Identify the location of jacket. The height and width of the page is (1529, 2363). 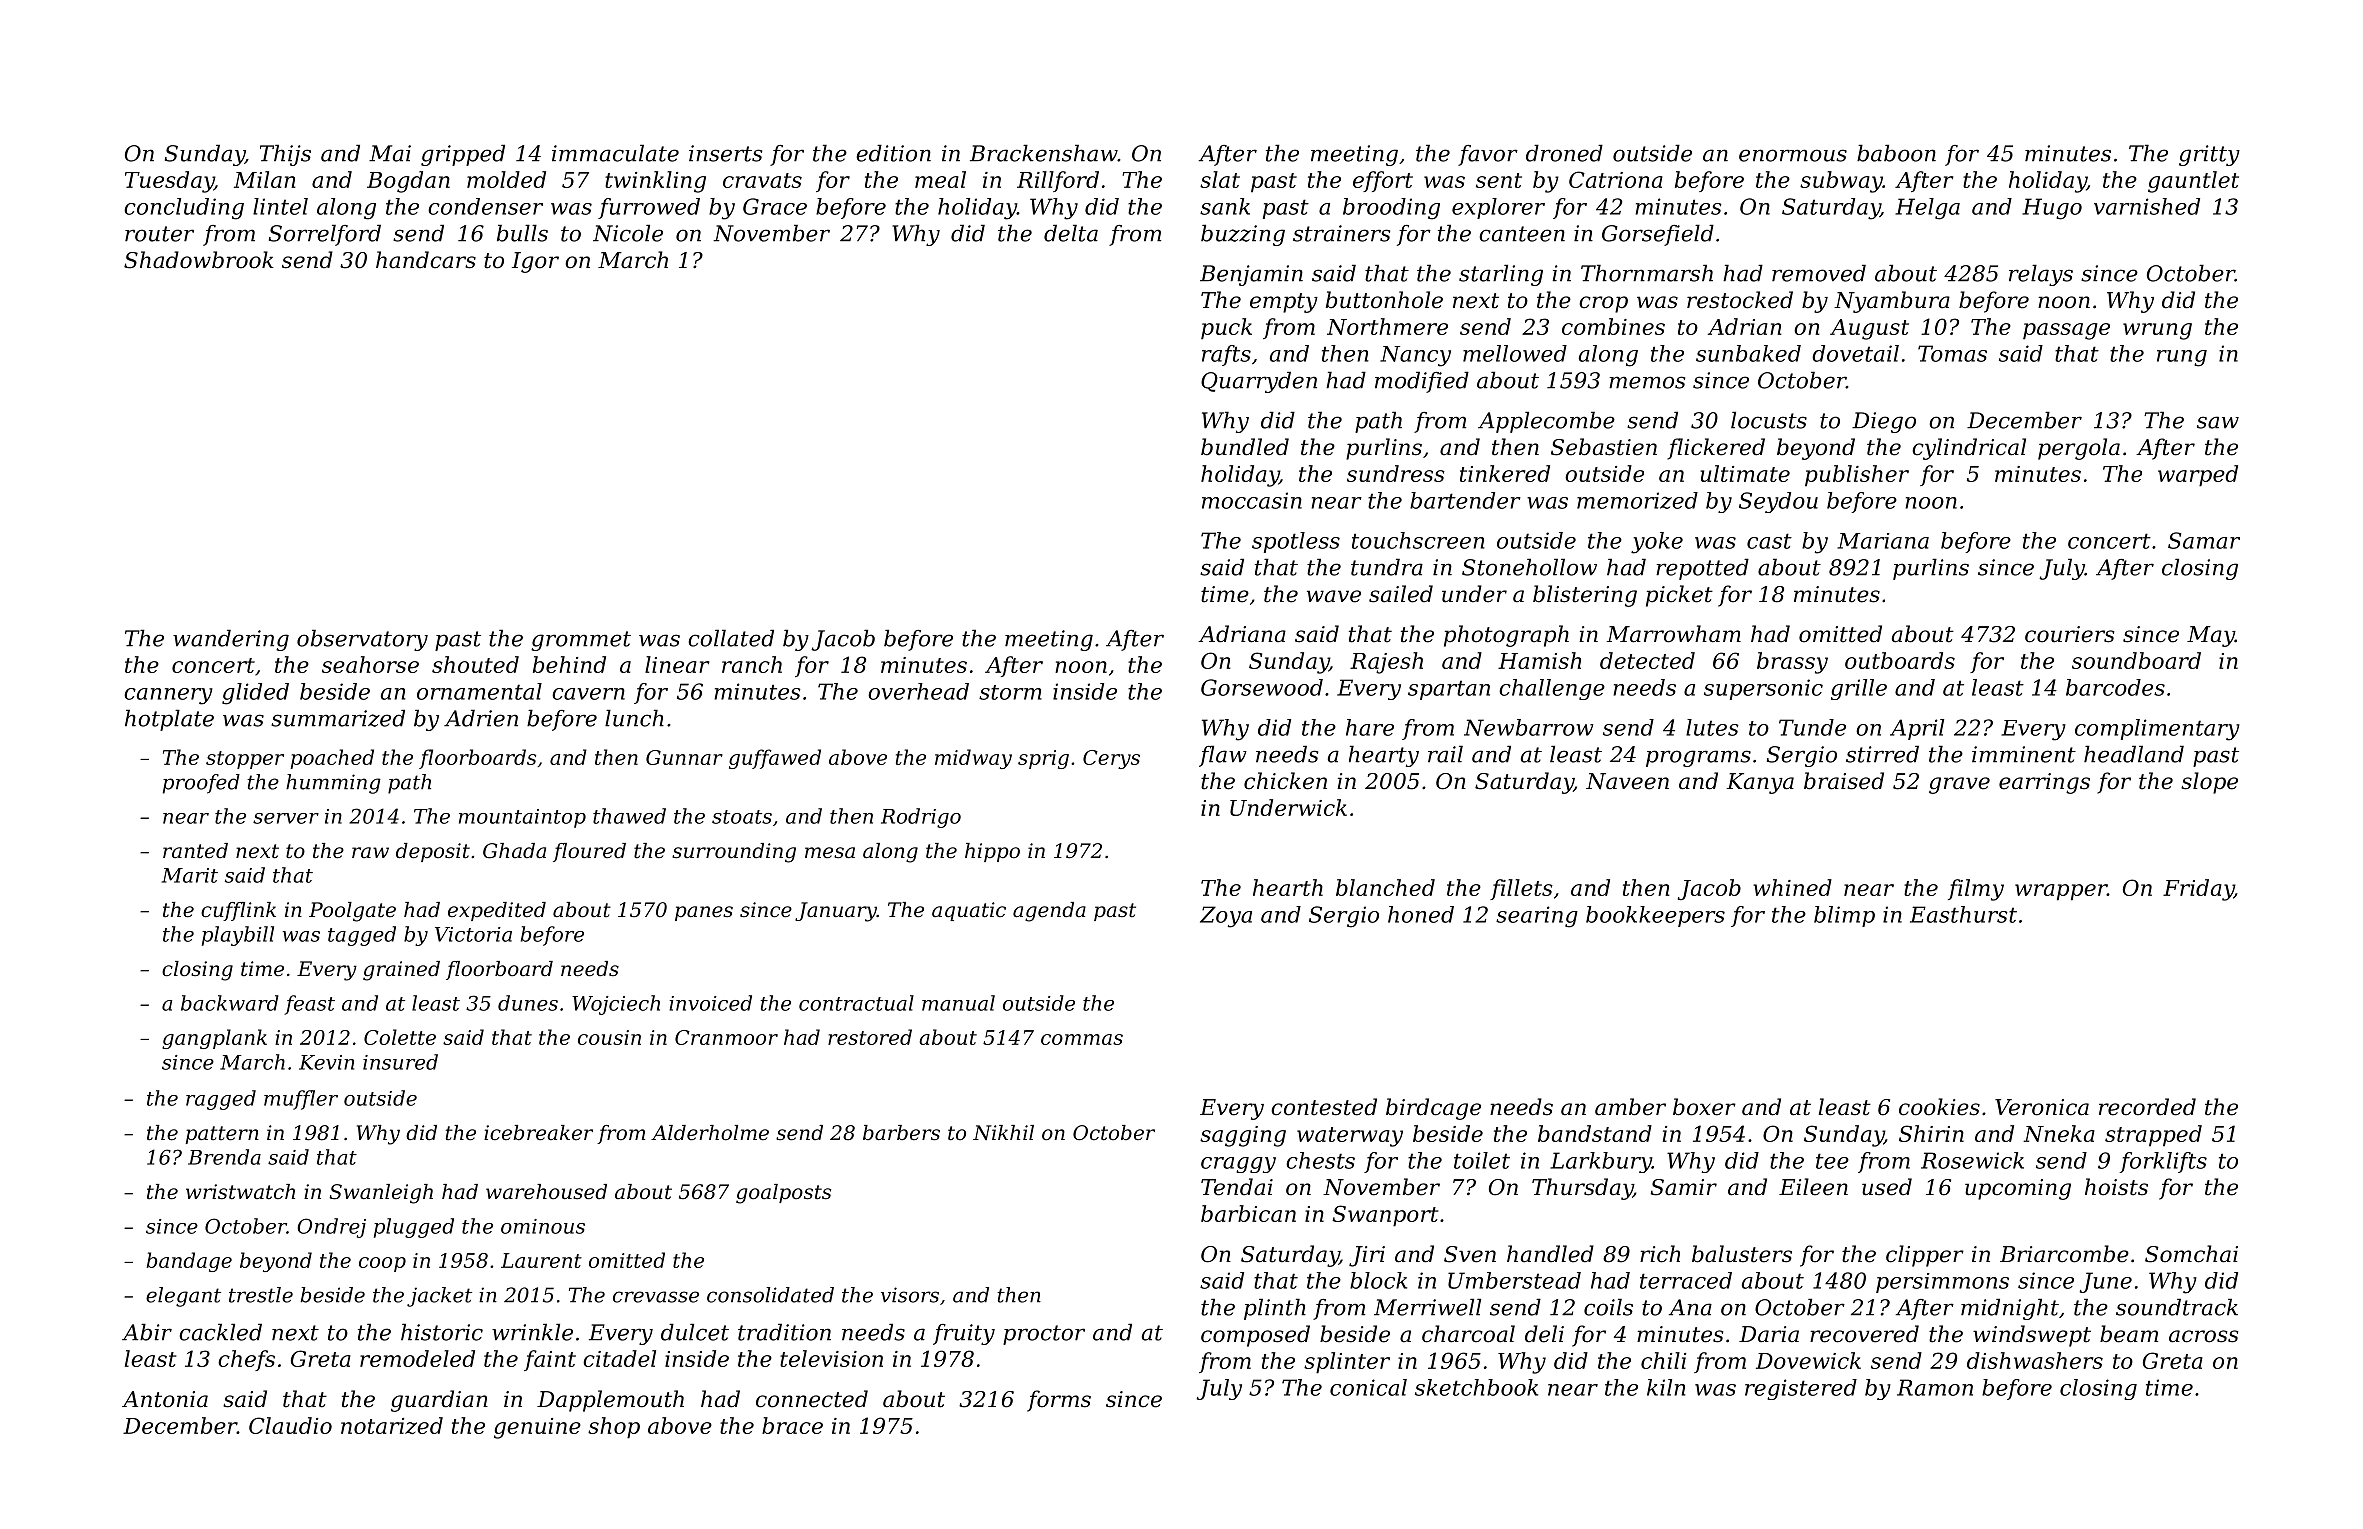
(439, 1297).
